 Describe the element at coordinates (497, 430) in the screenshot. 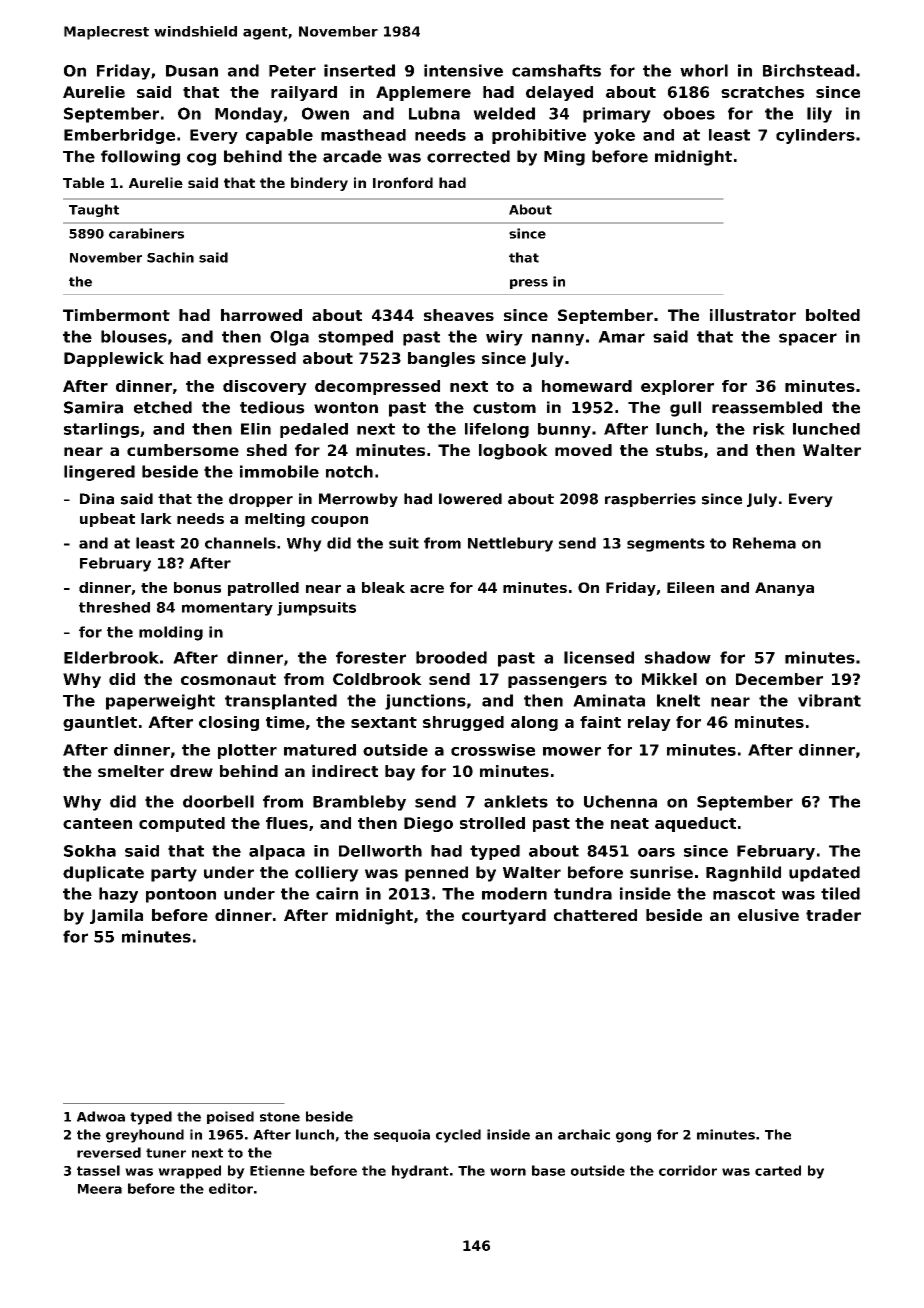

I see `lifelong` at that location.
